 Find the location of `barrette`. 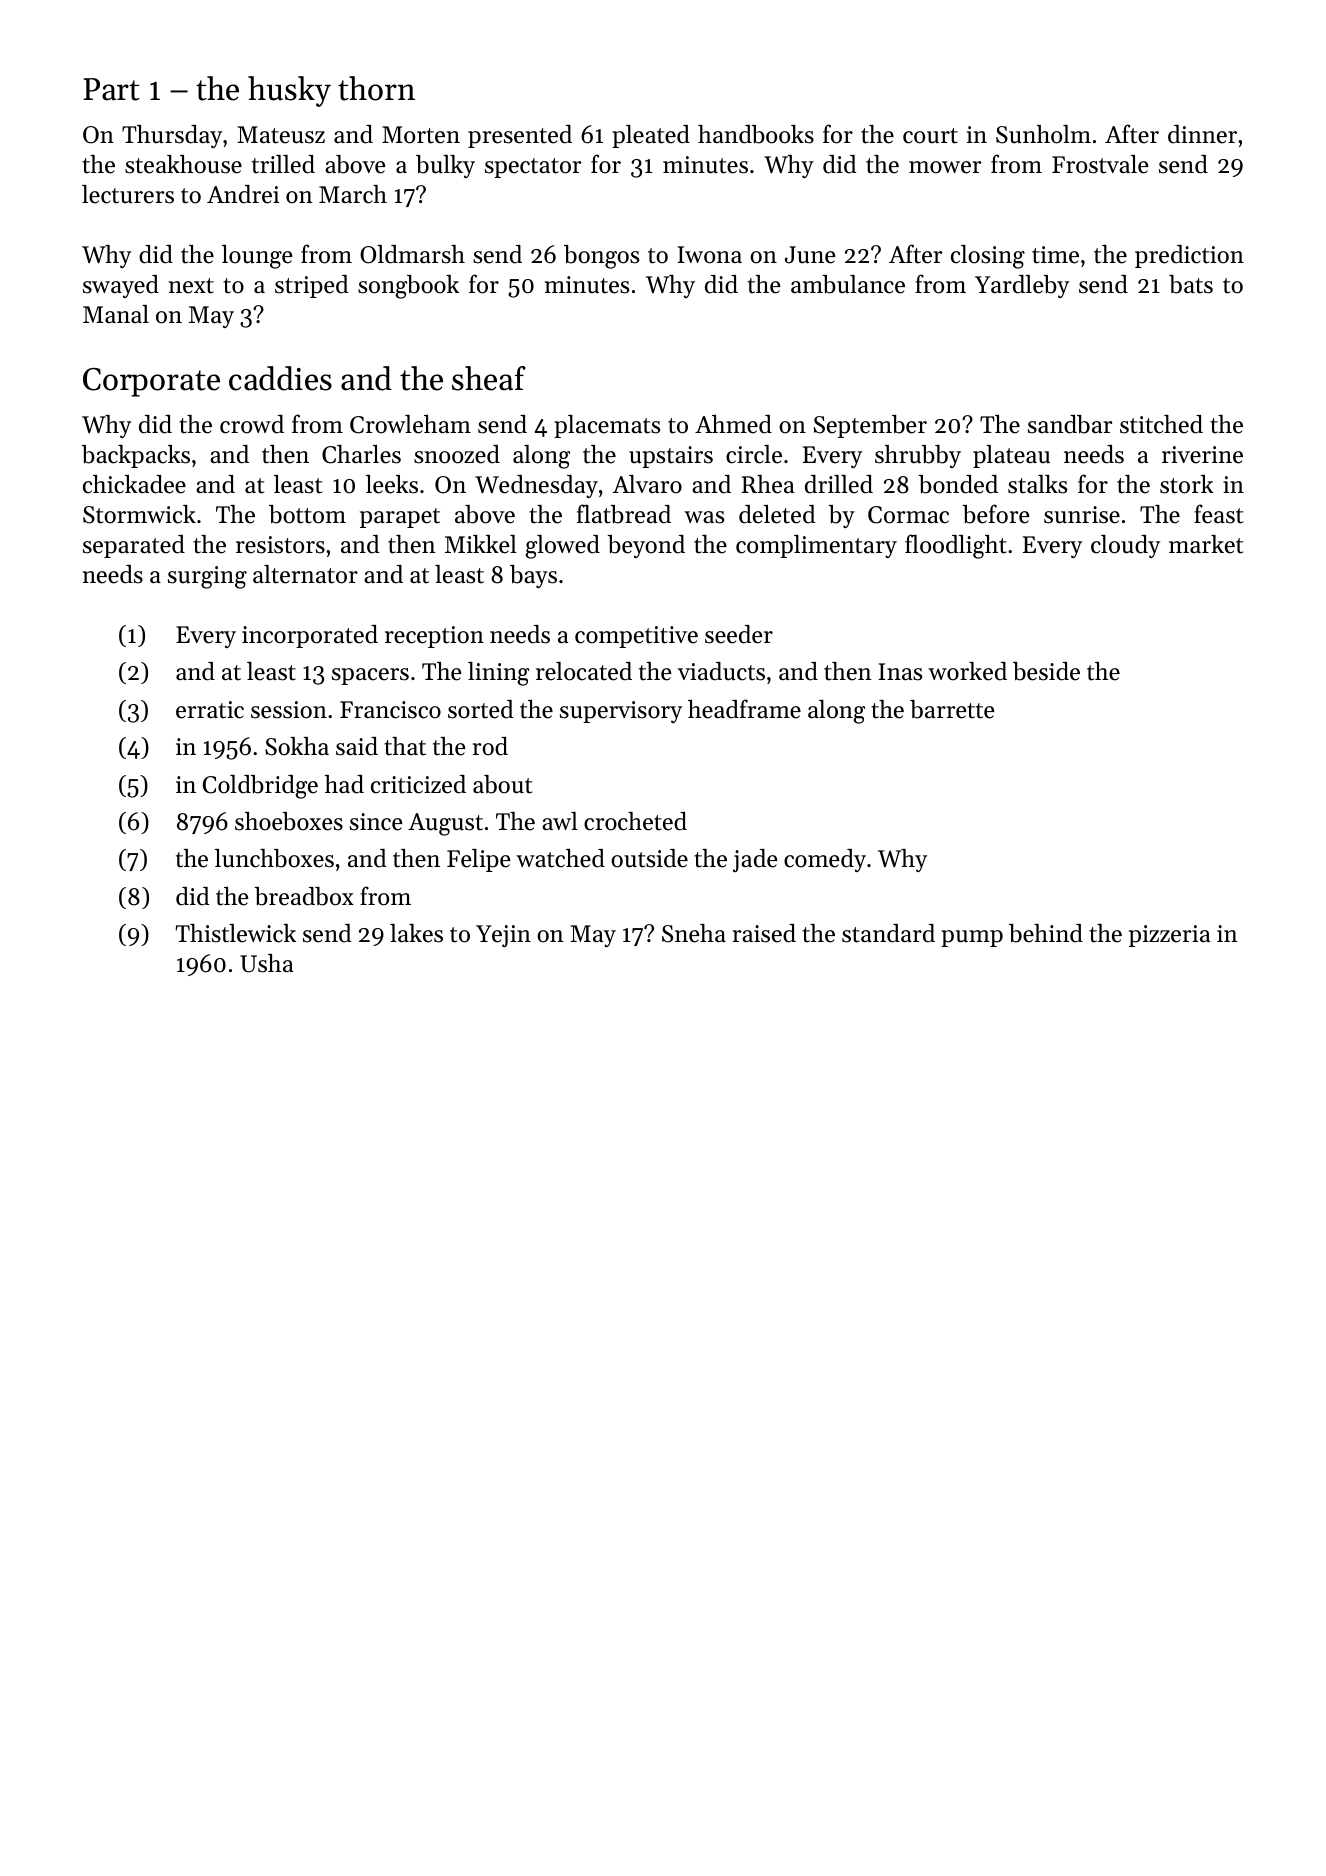

barrette is located at coordinates (952, 709).
